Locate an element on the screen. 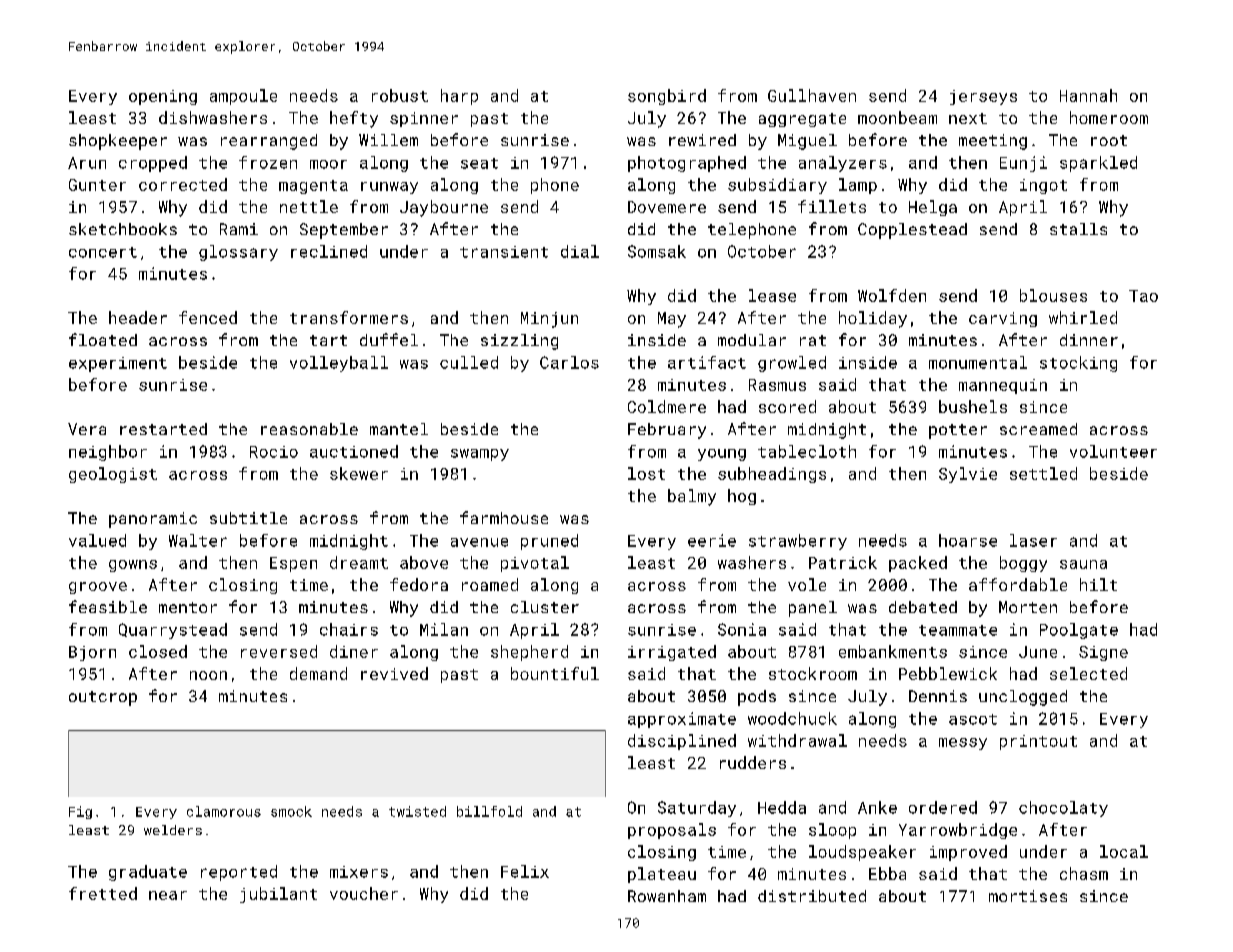 The height and width of the screenshot is (952, 1233). settled is located at coordinates (1043, 473).
